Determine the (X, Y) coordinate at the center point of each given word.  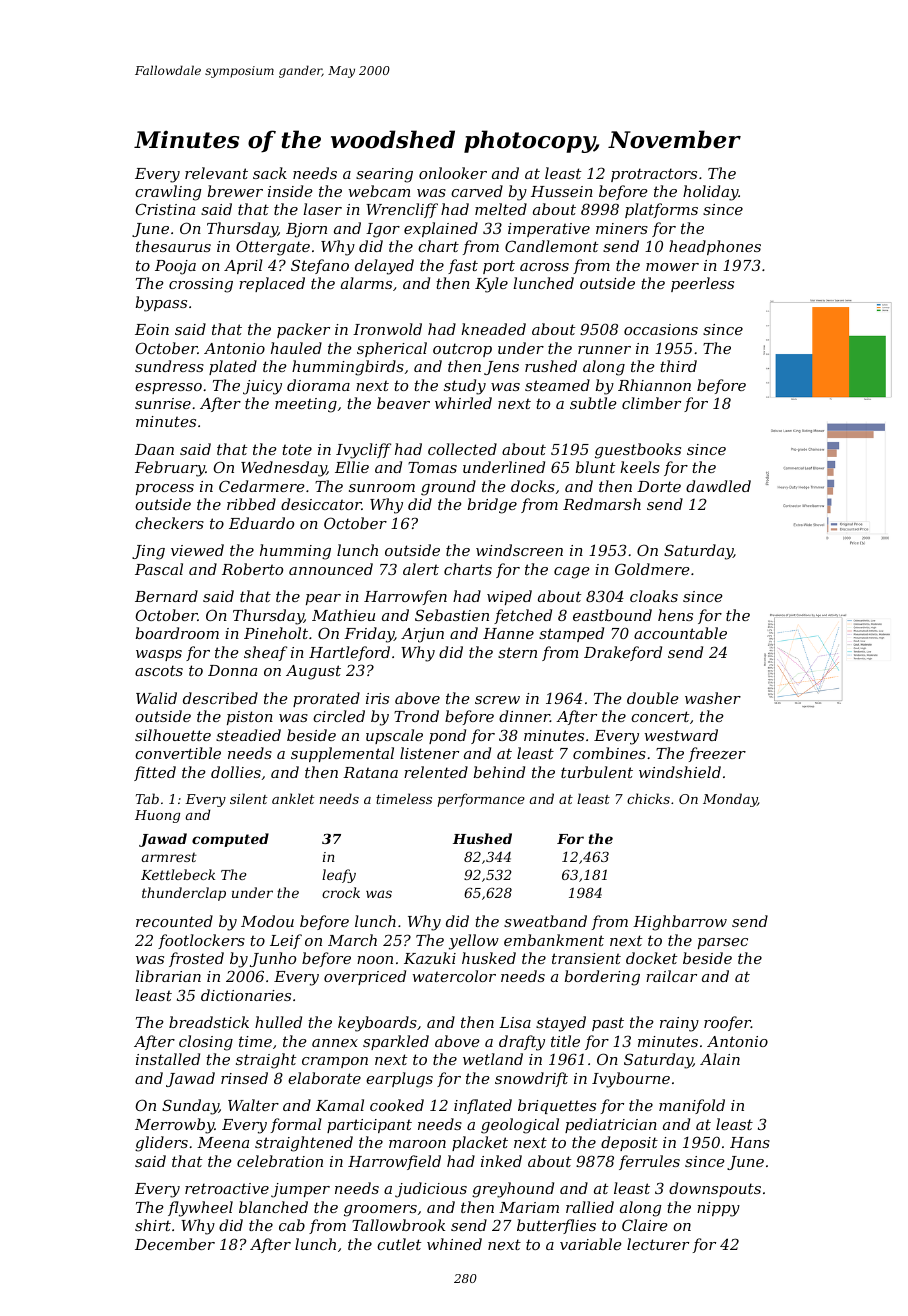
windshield (680, 772)
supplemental (342, 754)
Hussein (562, 191)
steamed (557, 385)
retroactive (227, 1188)
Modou (267, 921)
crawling (168, 193)
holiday (711, 193)
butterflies (556, 1226)
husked (489, 958)
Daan (154, 449)
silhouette (173, 735)
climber (651, 403)
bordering (602, 978)
